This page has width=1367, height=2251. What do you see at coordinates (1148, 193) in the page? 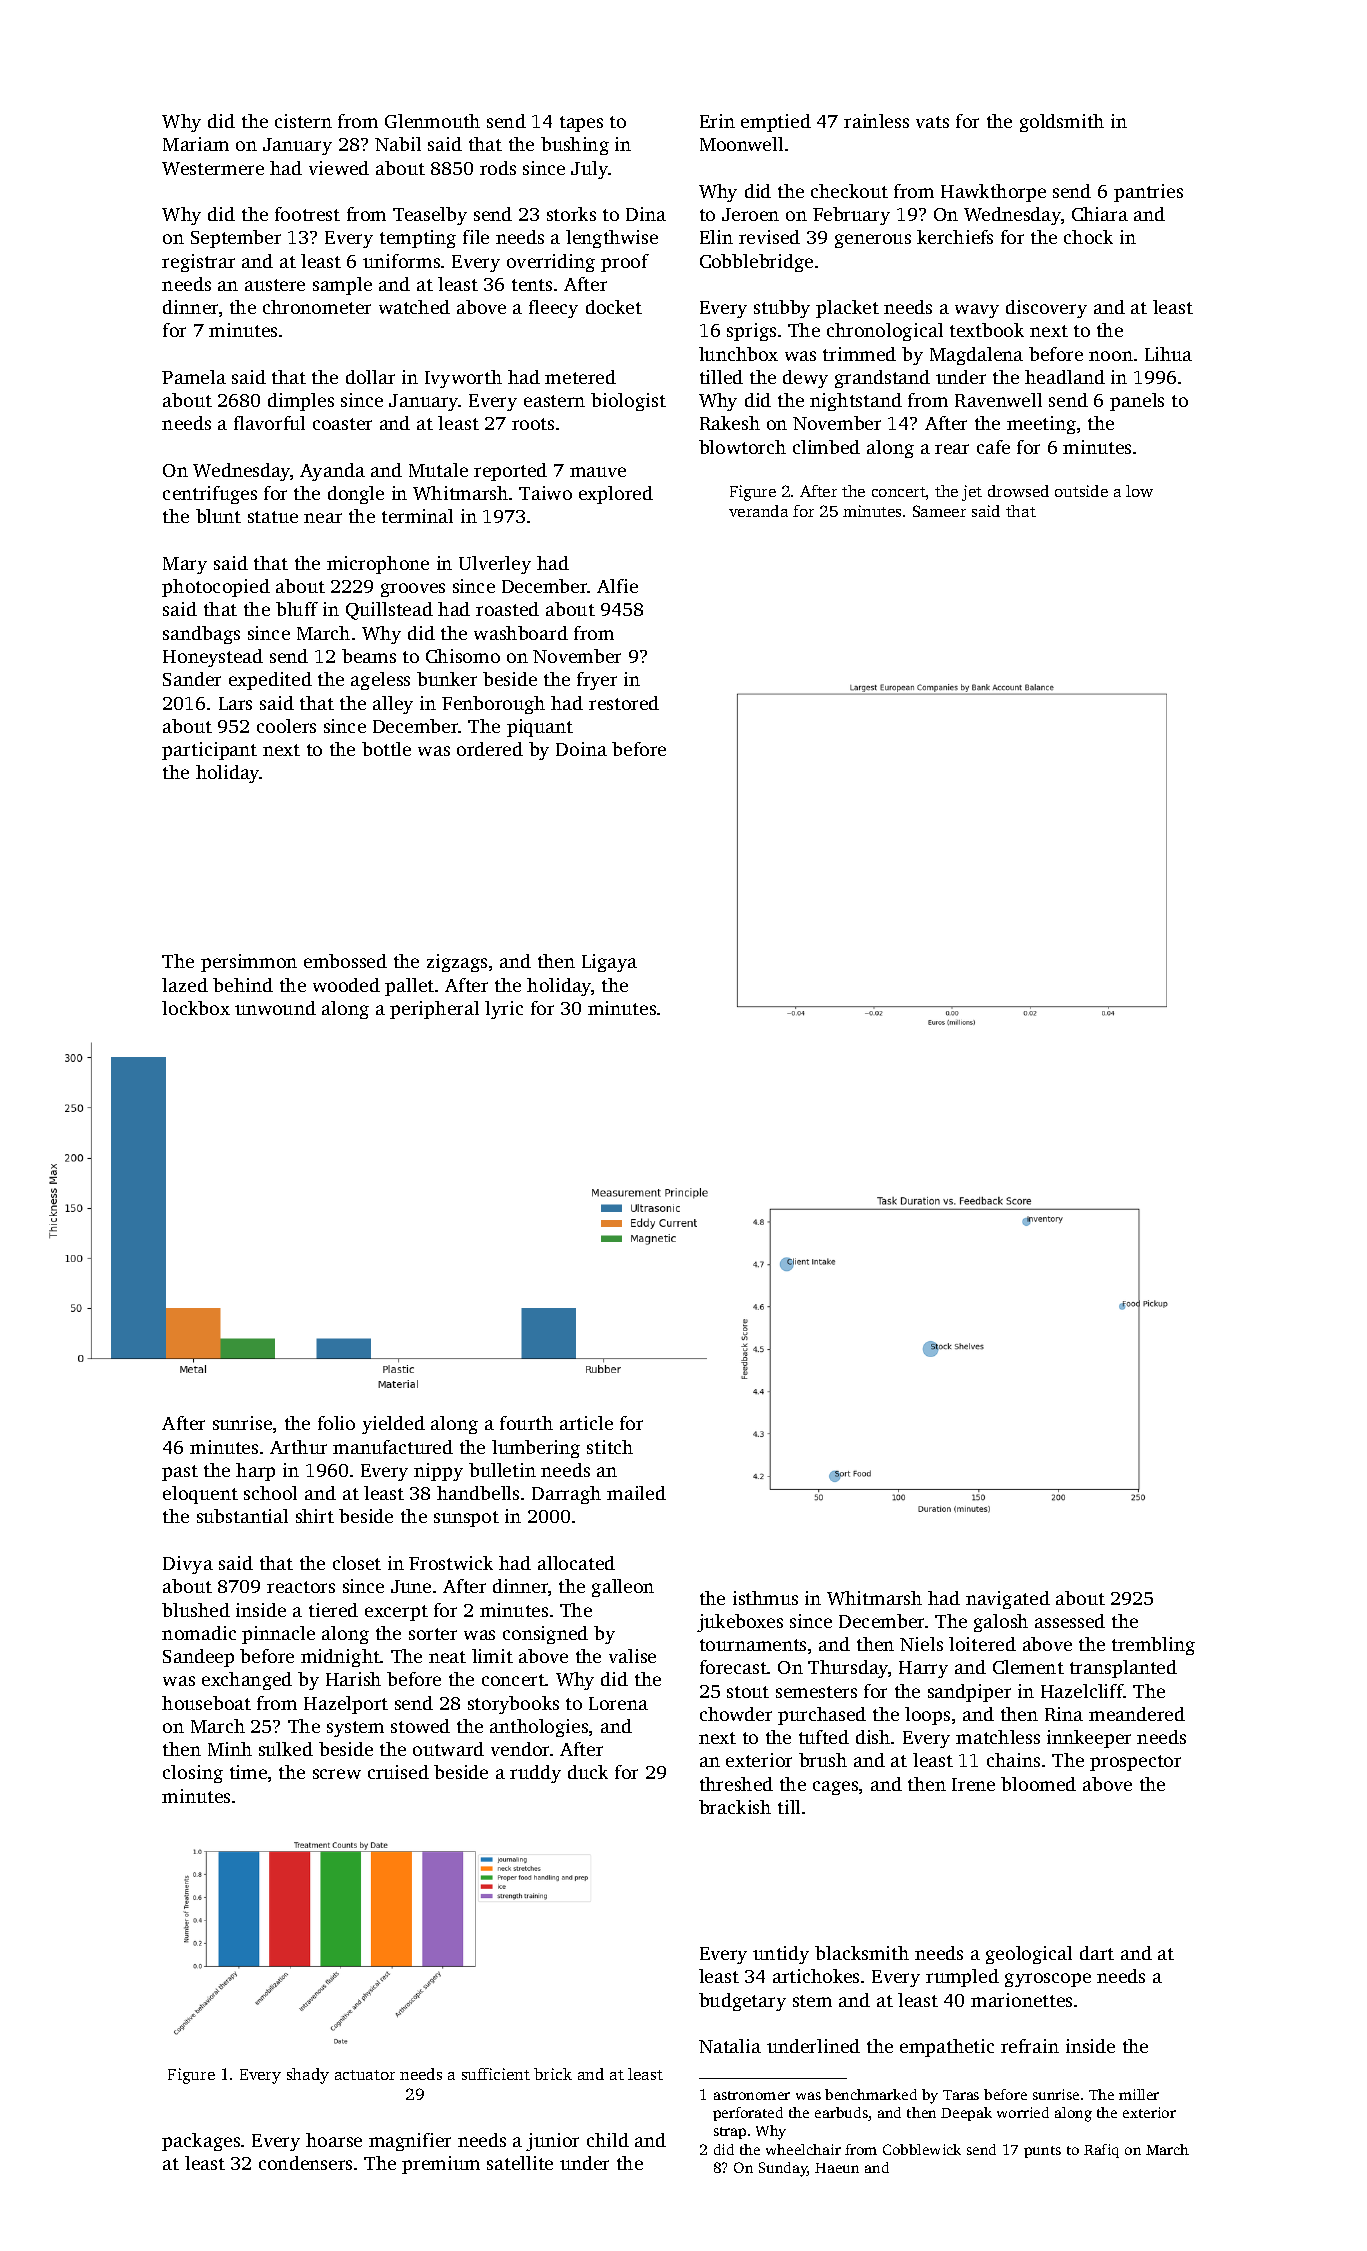
I see `pantries` at bounding box center [1148, 193].
